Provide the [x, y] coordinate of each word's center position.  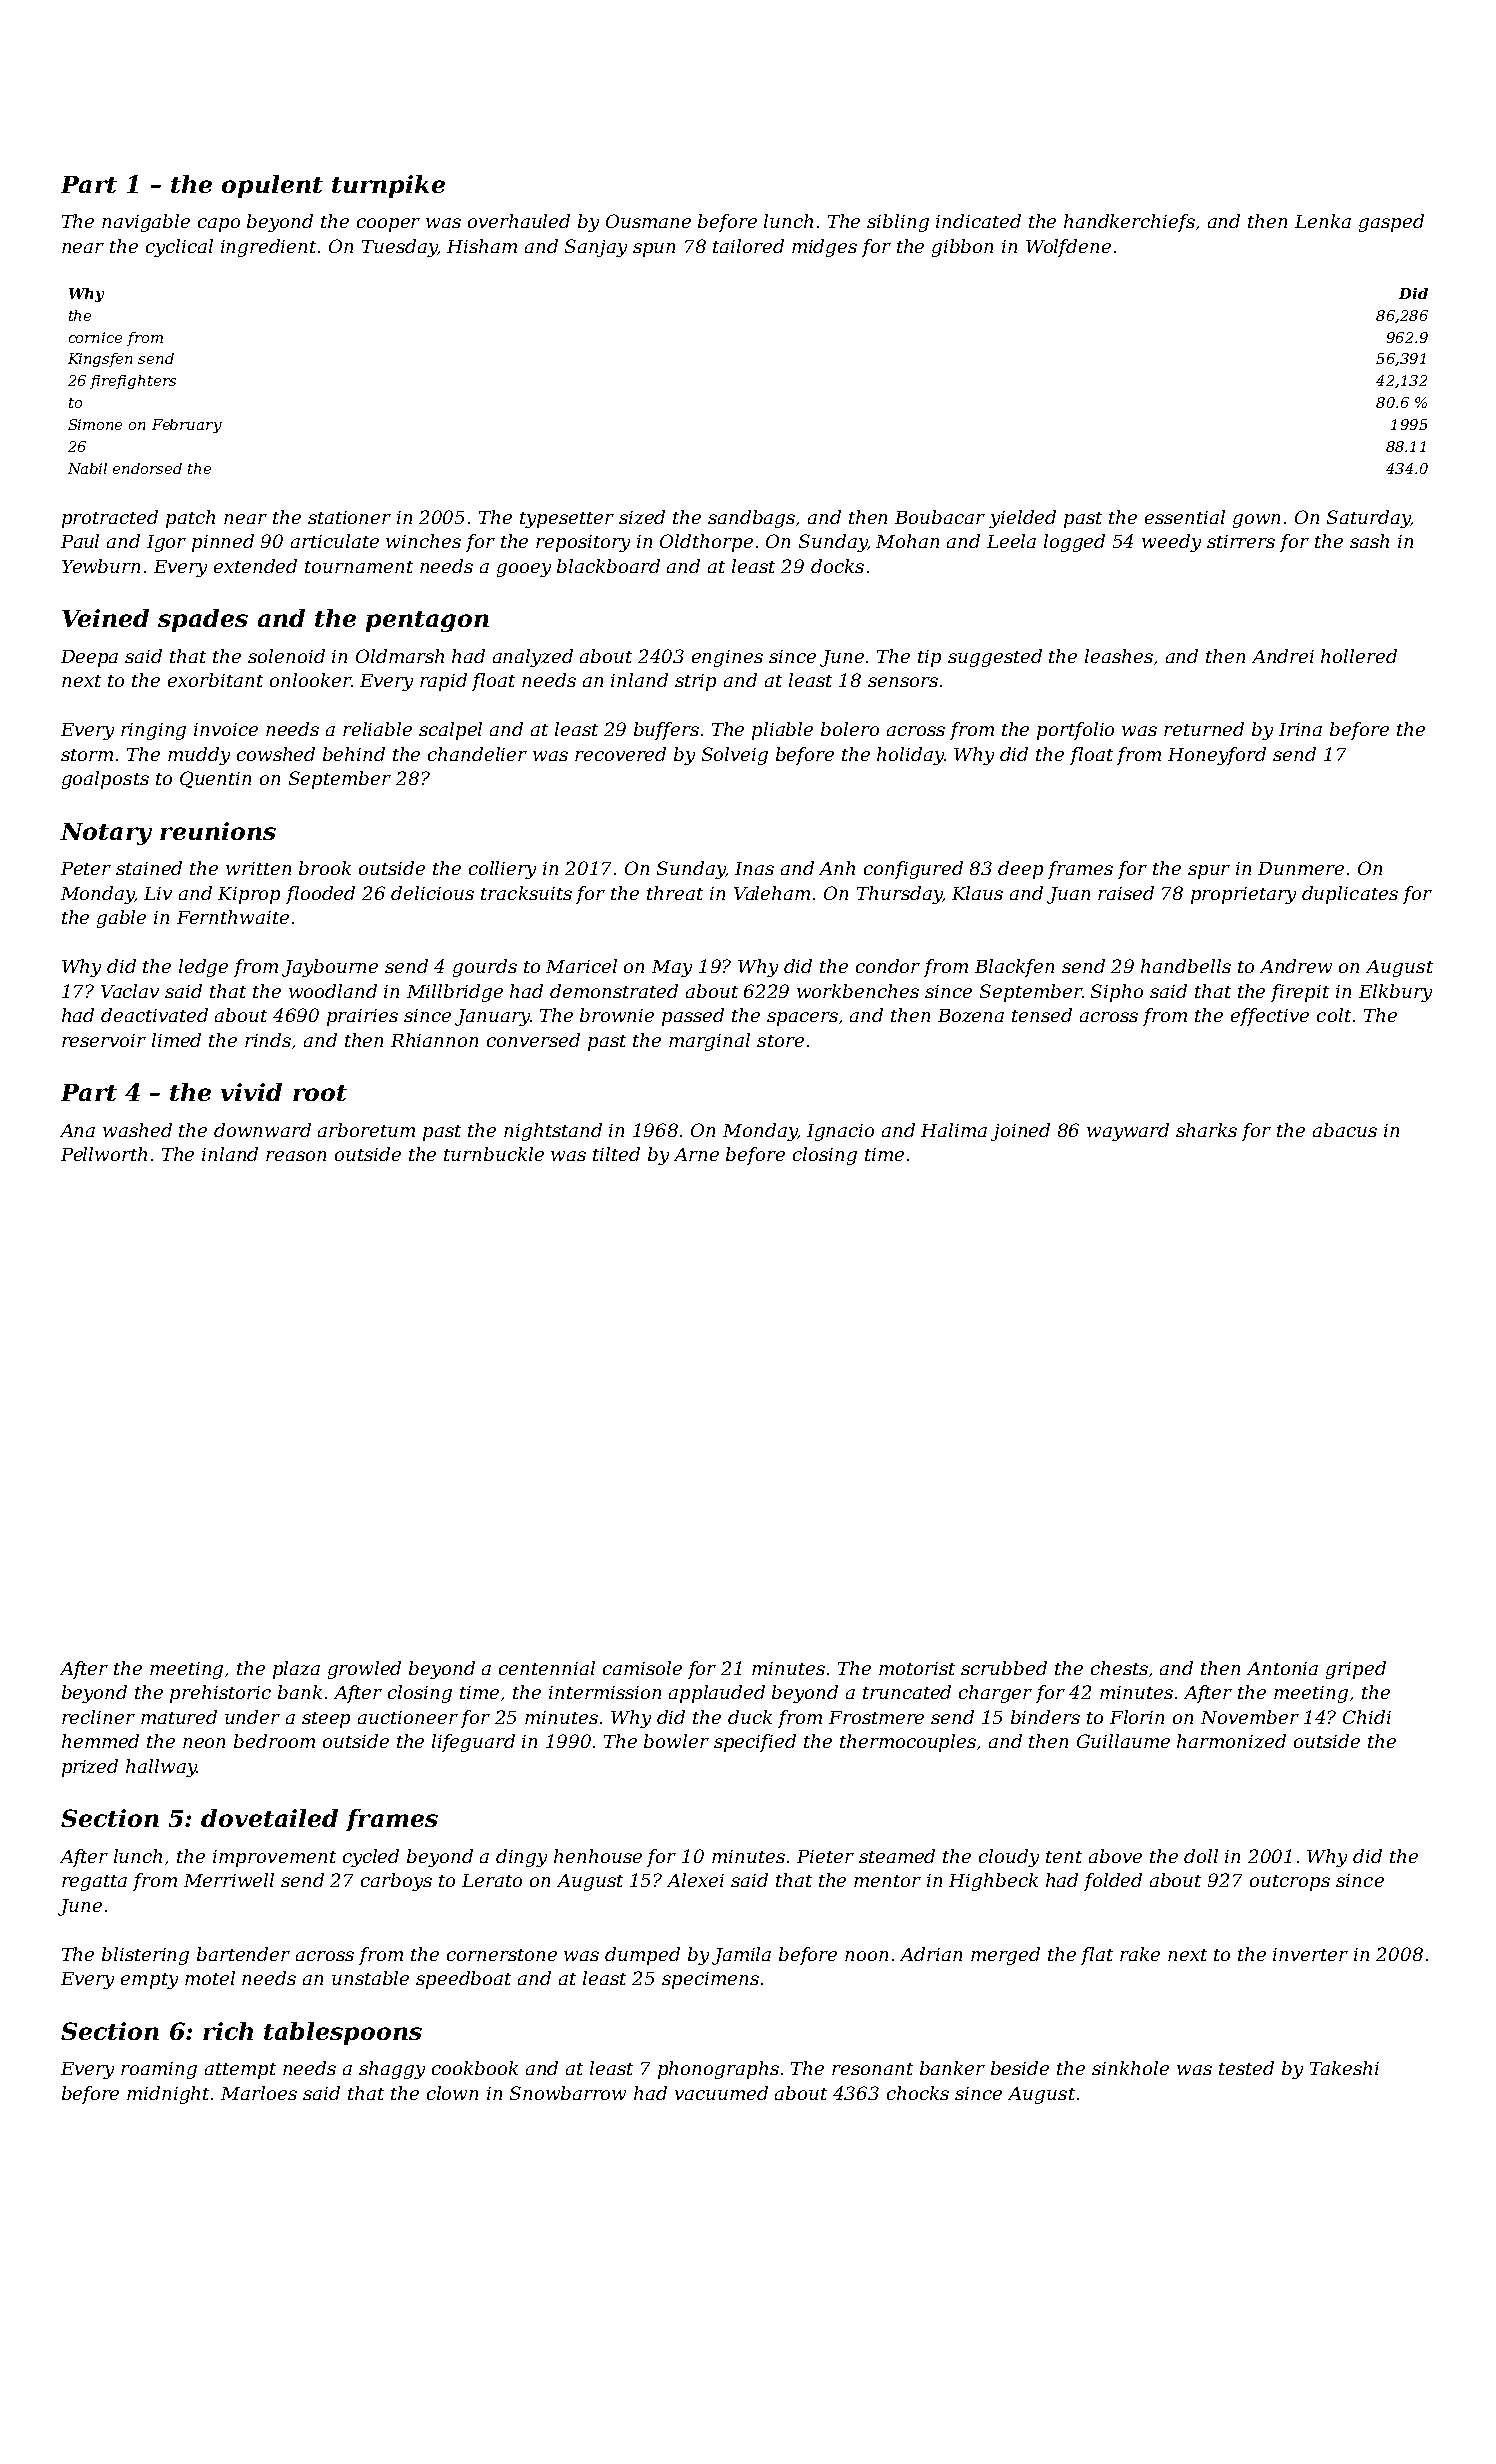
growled [364, 1670]
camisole [642, 1668]
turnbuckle [494, 1154]
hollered [1359, 656]
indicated [978, 221]
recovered [620, 754]
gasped [1391, 223]
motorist [917, 1668]
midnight [168, 2095]
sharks [1206, 1130]
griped [1356, 1670]
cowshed [276, 754]
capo [219, 225]
